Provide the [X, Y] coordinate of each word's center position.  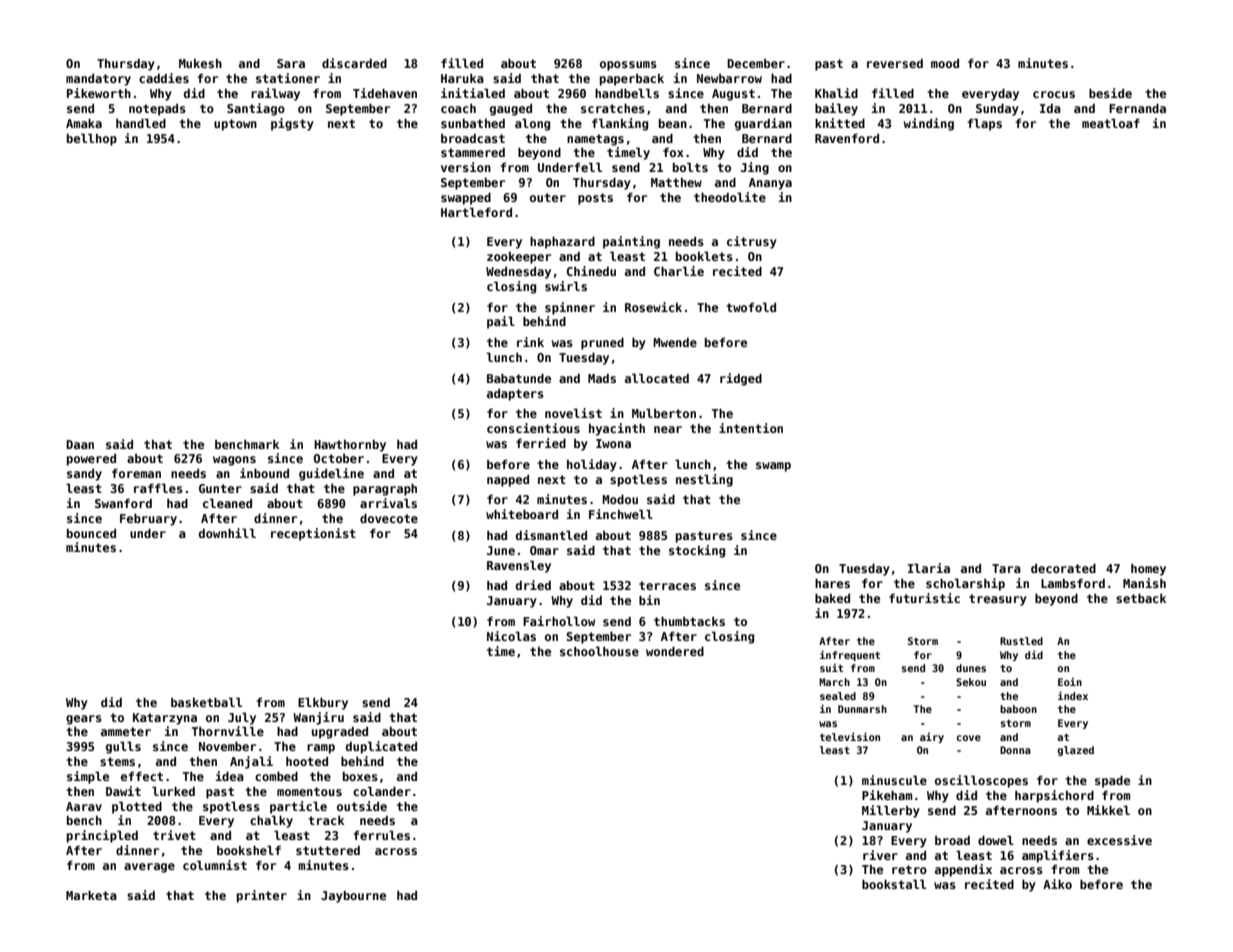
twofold [751, 307]
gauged [511, 110]
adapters [515, 395]
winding [929, 124]
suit [831, 667]
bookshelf [249, 850]
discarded [354, 63]
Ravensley [519, 566]
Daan [80, 444]
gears [84, 720]
